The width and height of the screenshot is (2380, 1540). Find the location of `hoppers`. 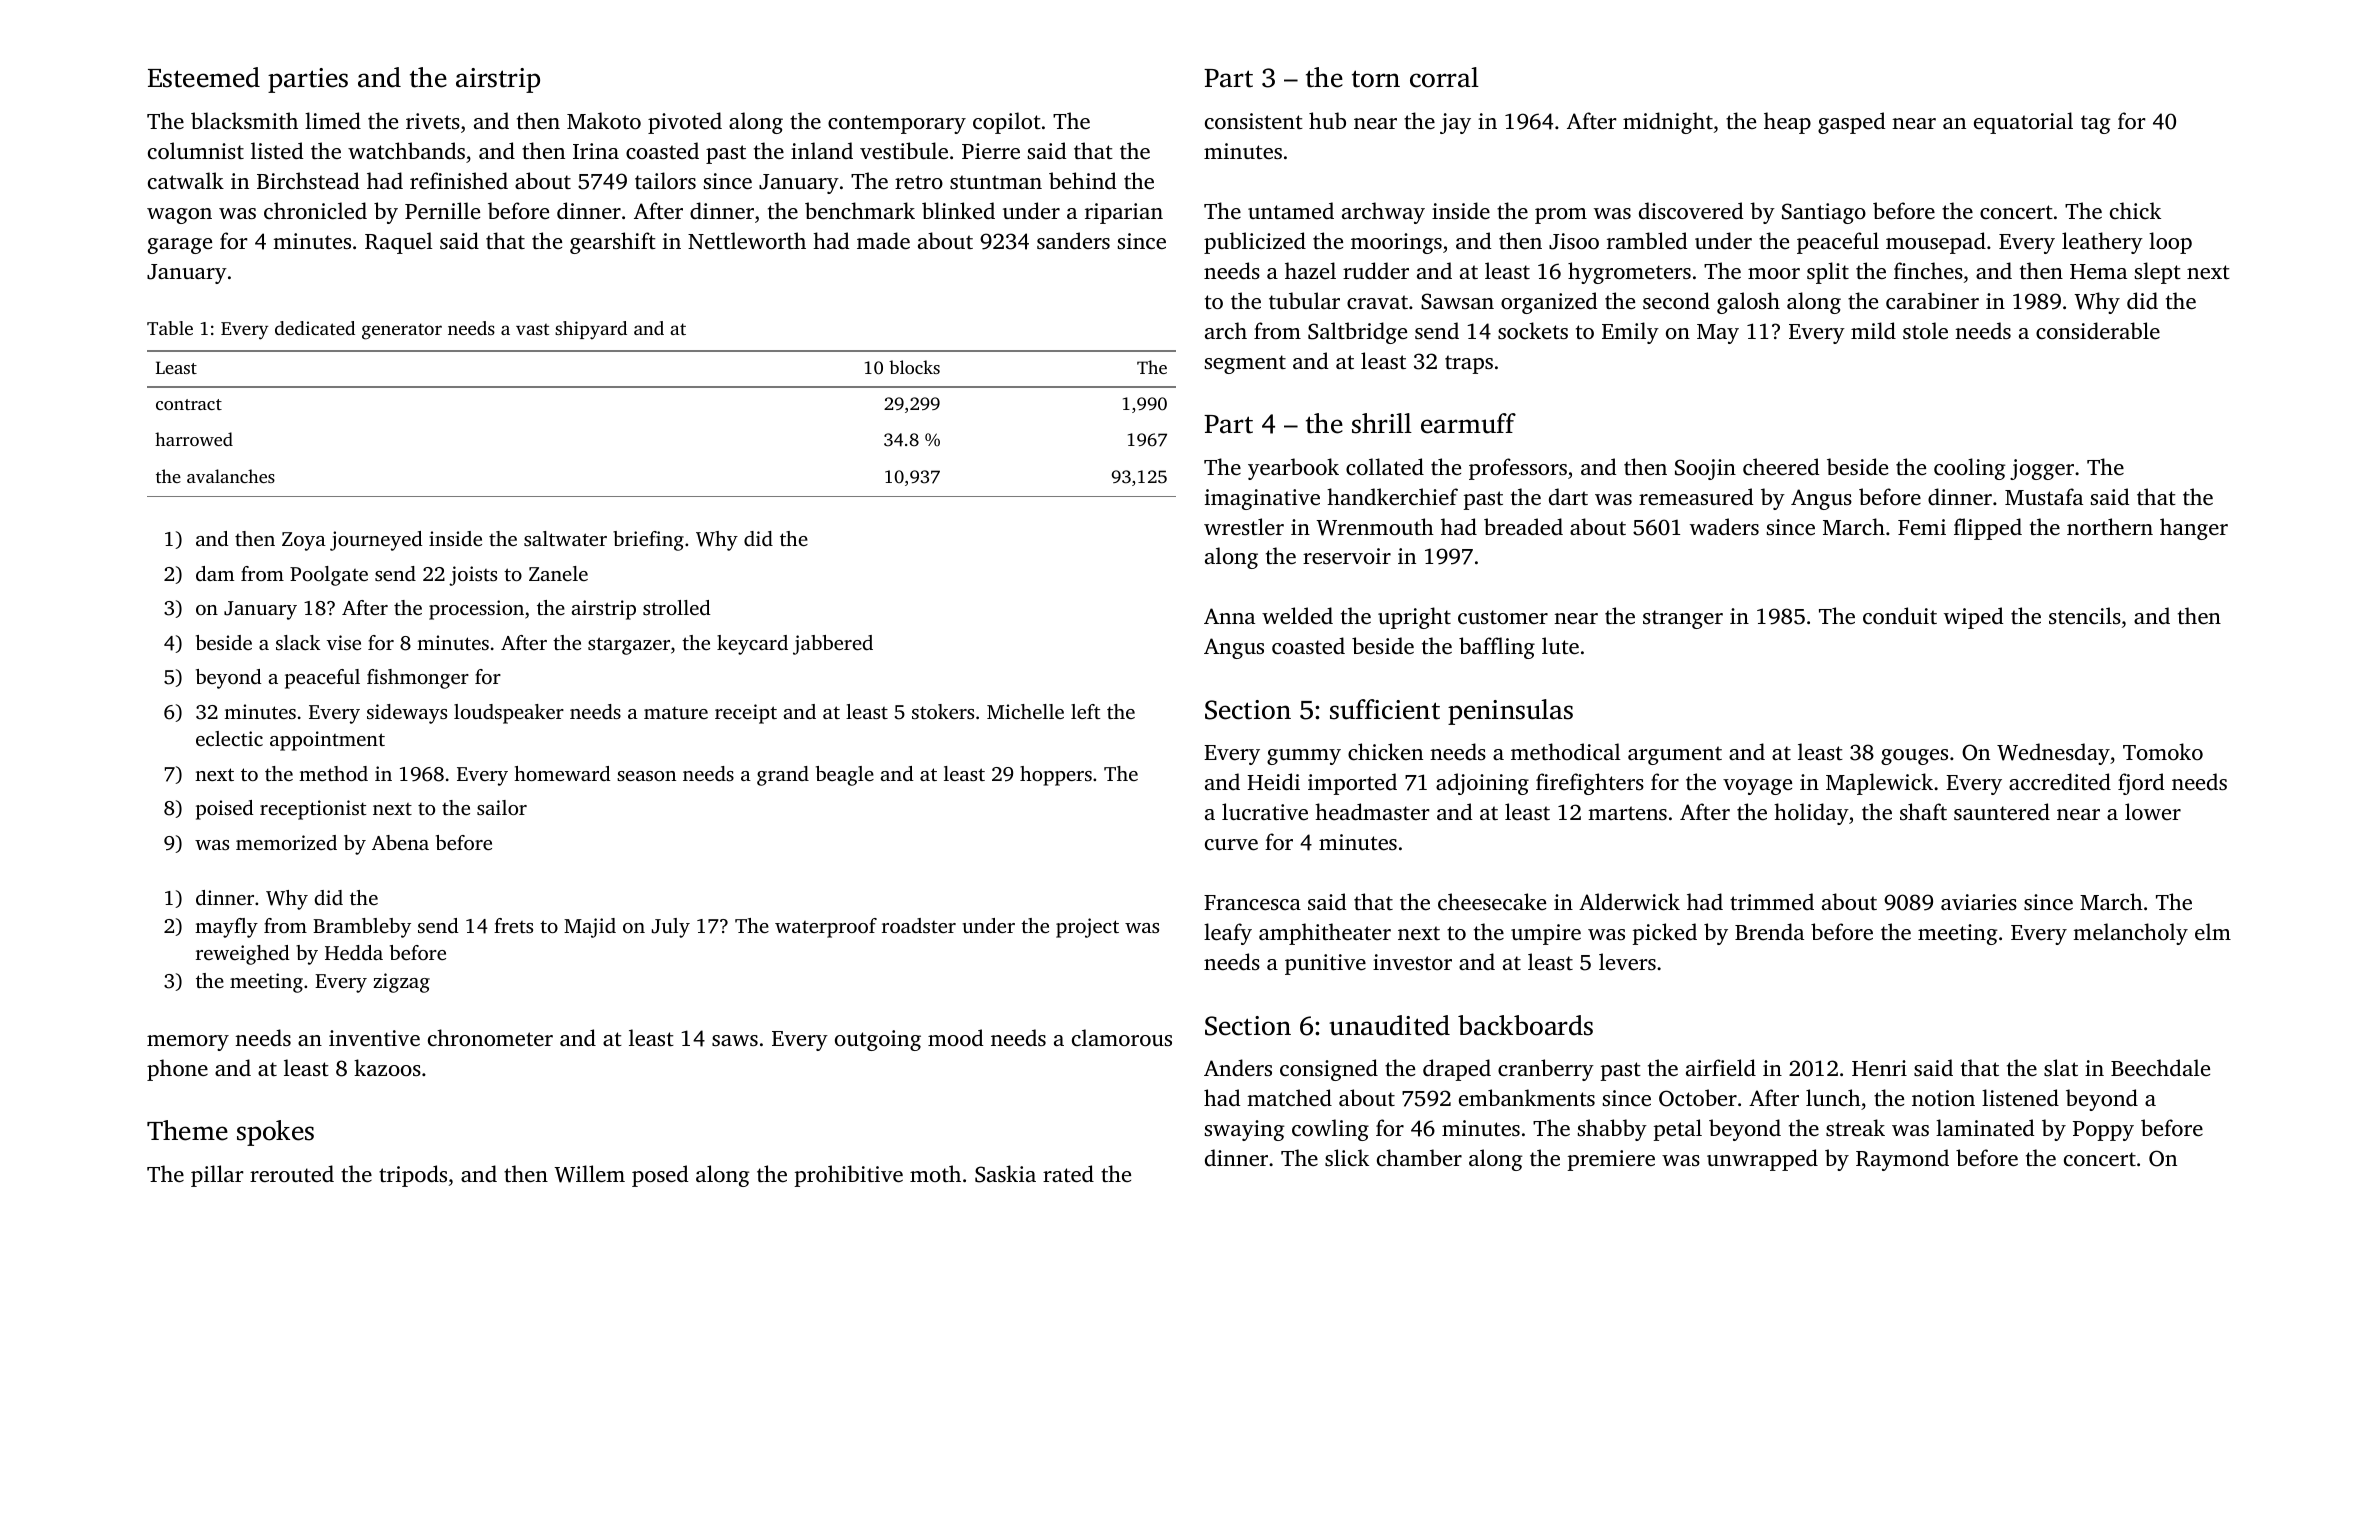

hoppers is located at coordinates (1056, 776).
